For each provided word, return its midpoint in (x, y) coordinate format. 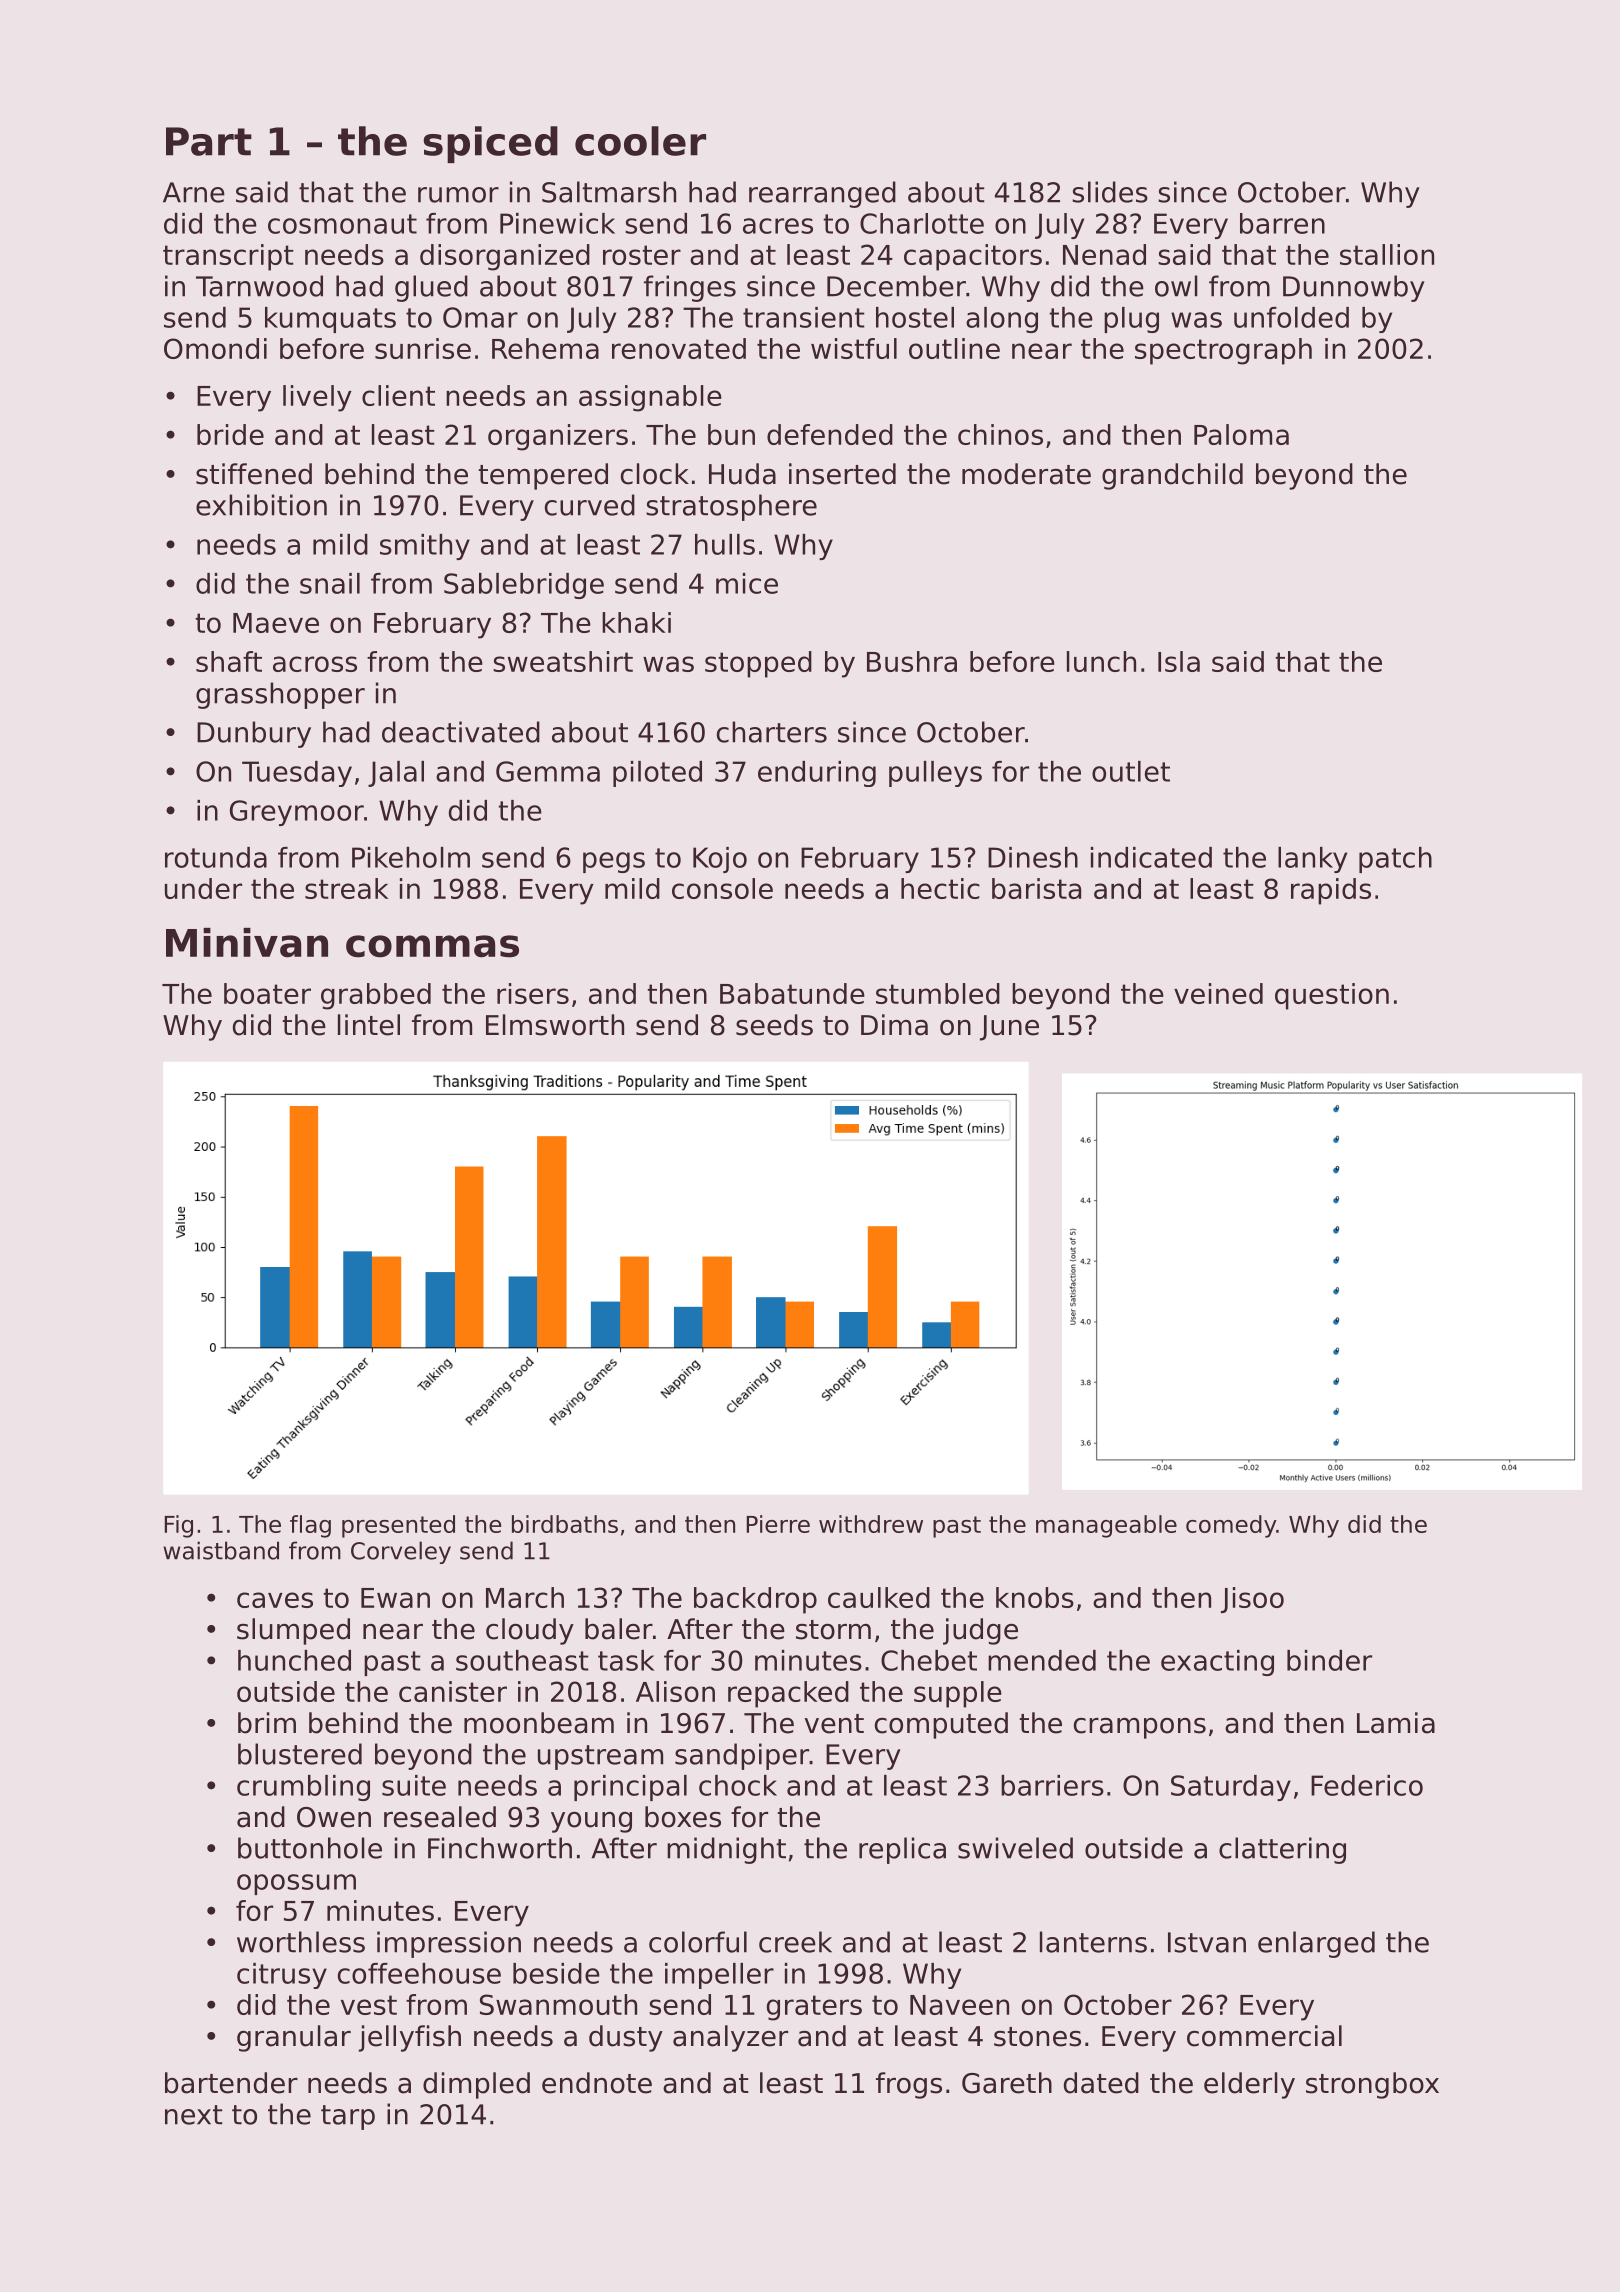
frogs (909, 2085)
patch (1395, 860)
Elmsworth (555, 1025)
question (1332, 996)
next (194, 2115)
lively (317, 398)
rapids (1331, 891)
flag (310, 1526)
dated (1101, 2083)
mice (747, 583)
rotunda (216, 857)
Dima (894, 1025)
